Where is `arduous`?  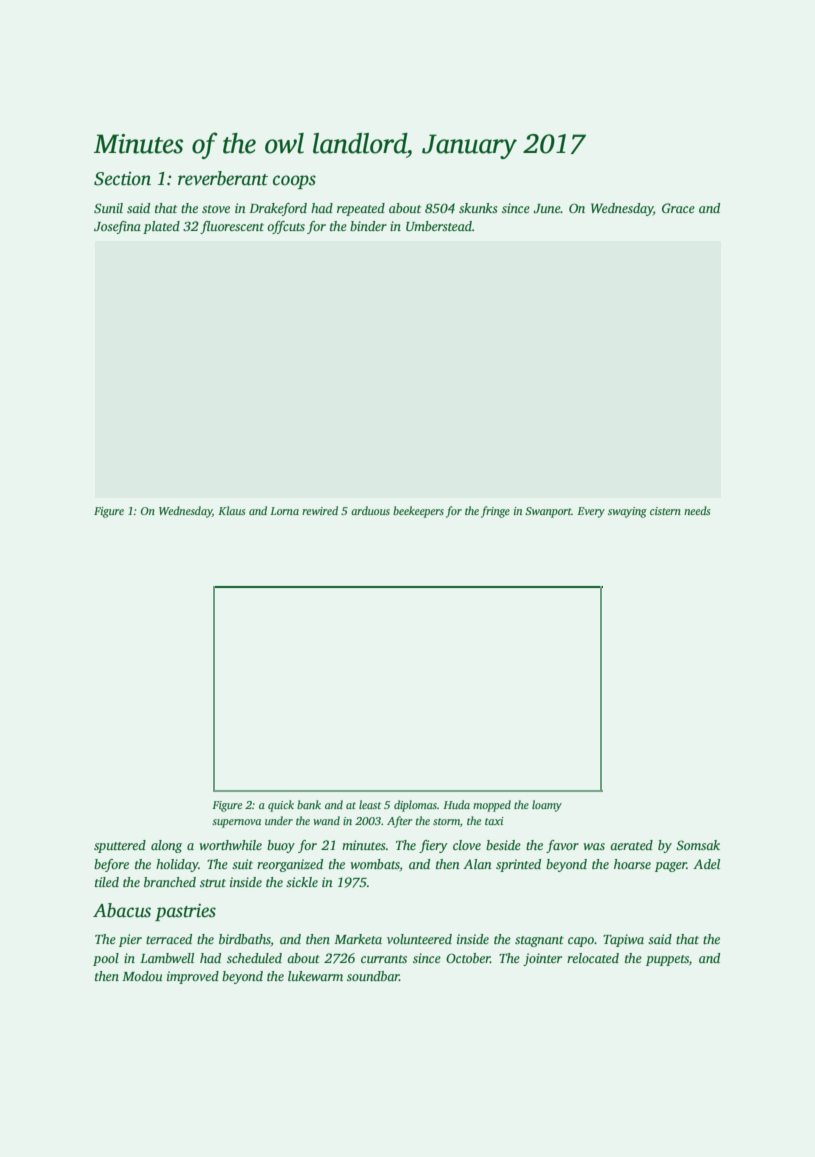 arduous is located at coordinates (370, 510).
